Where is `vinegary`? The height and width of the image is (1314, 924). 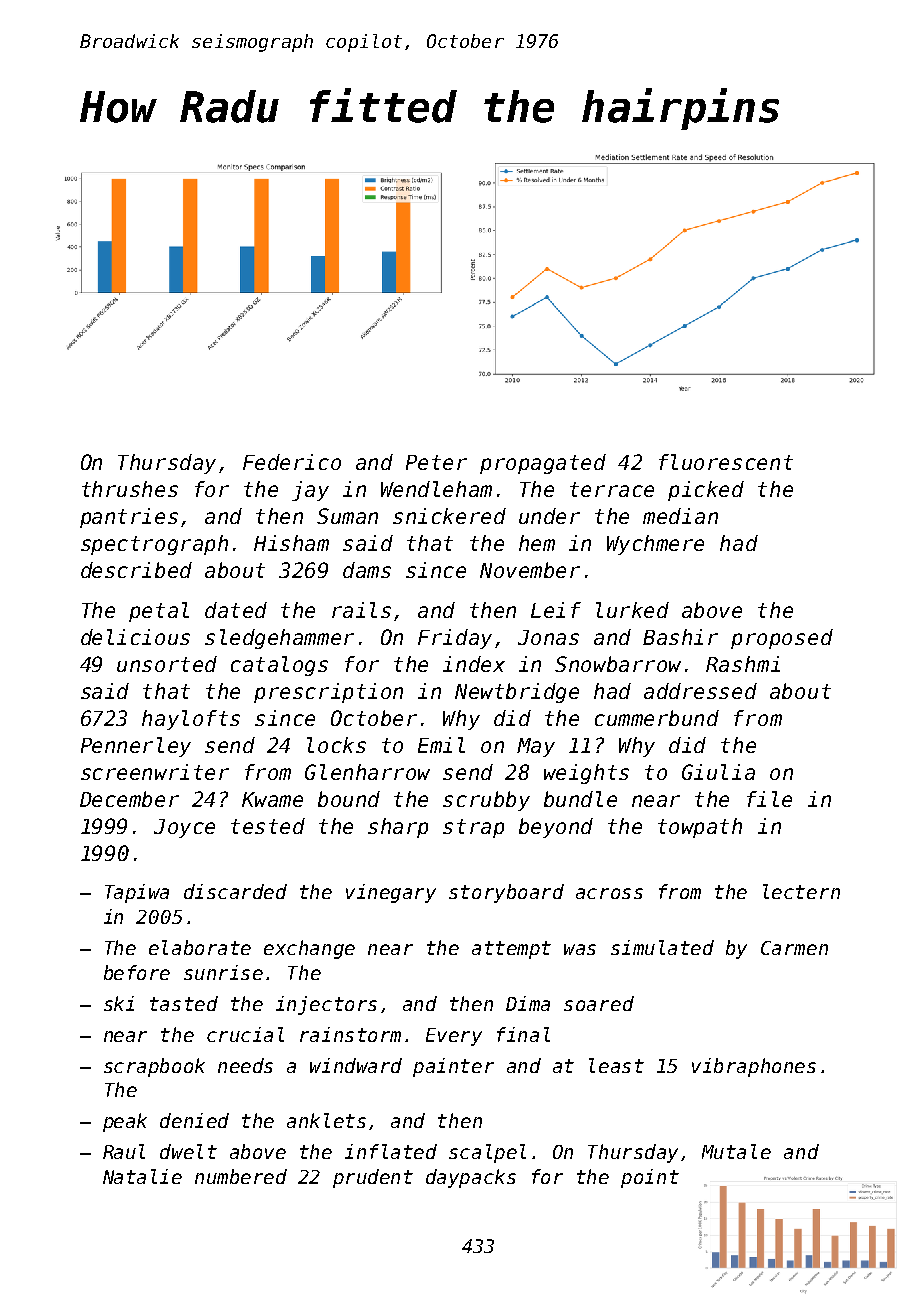
vinegary is located at coordinates (391, 893).
